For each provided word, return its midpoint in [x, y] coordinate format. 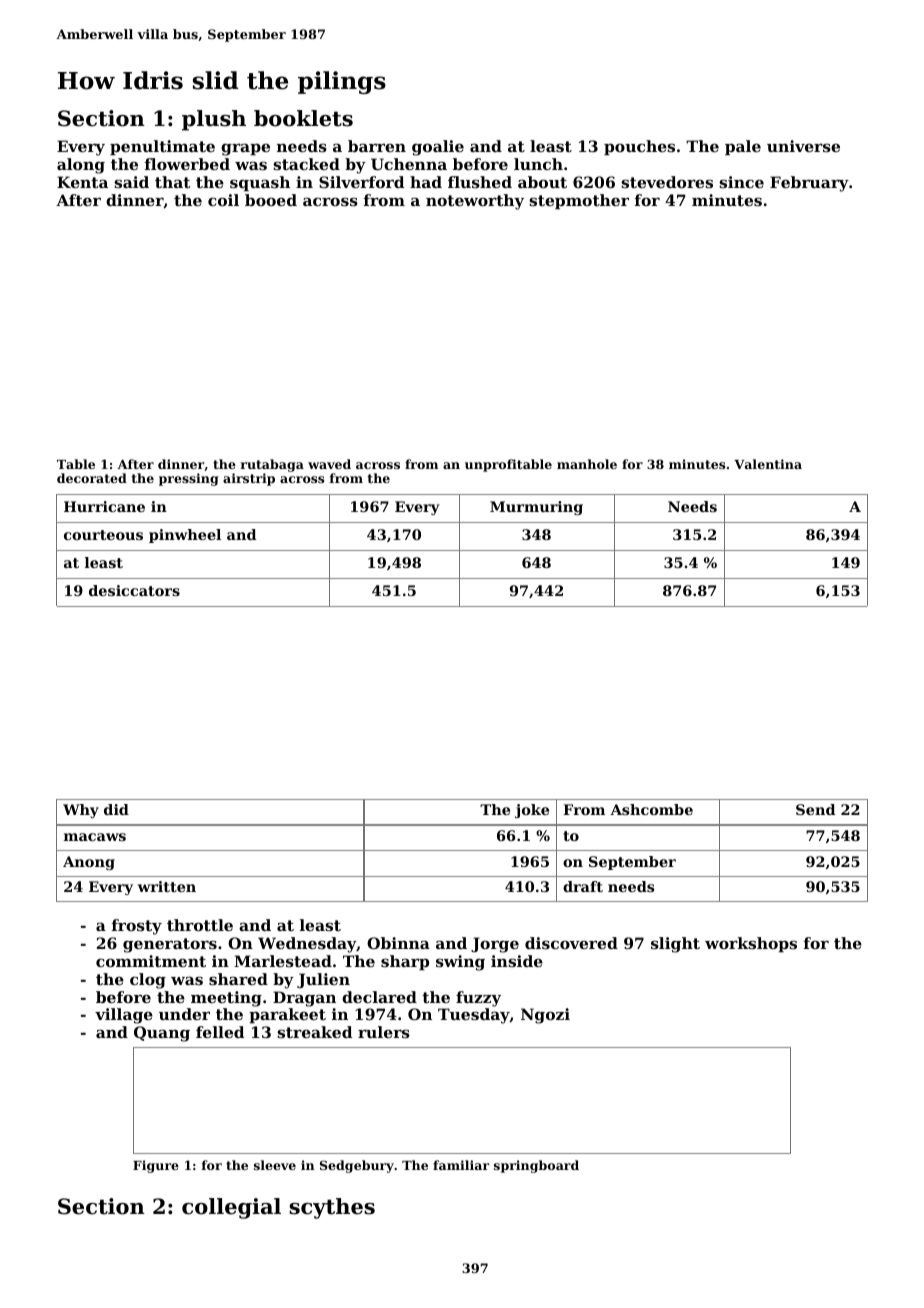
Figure [156, 1166]
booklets [303, 118]
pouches [639, 147]
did [116, 809]
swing [460, 963]
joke [532, 811]
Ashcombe [651, 809]
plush [214, 120]
